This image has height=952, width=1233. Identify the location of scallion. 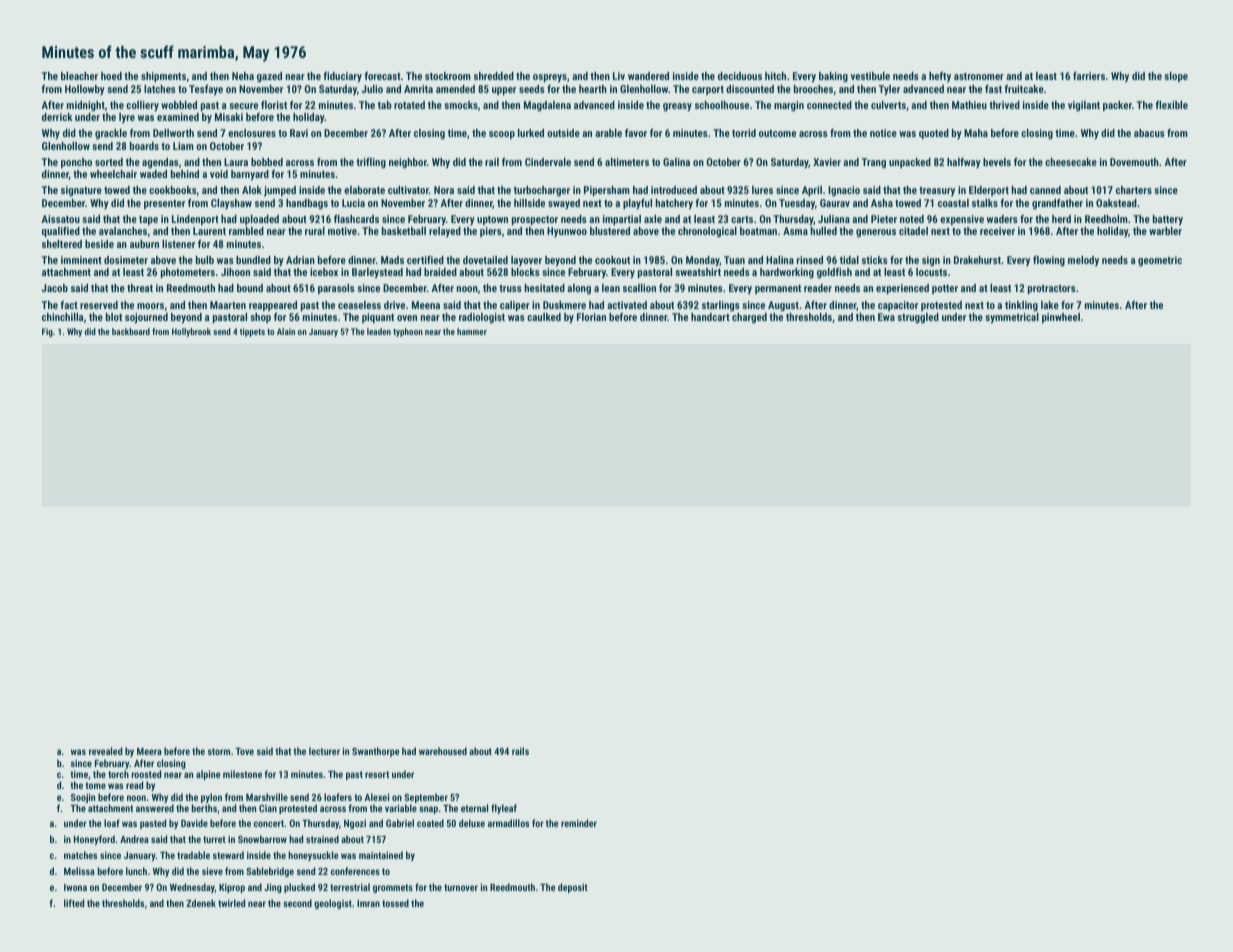
(639, 288).
